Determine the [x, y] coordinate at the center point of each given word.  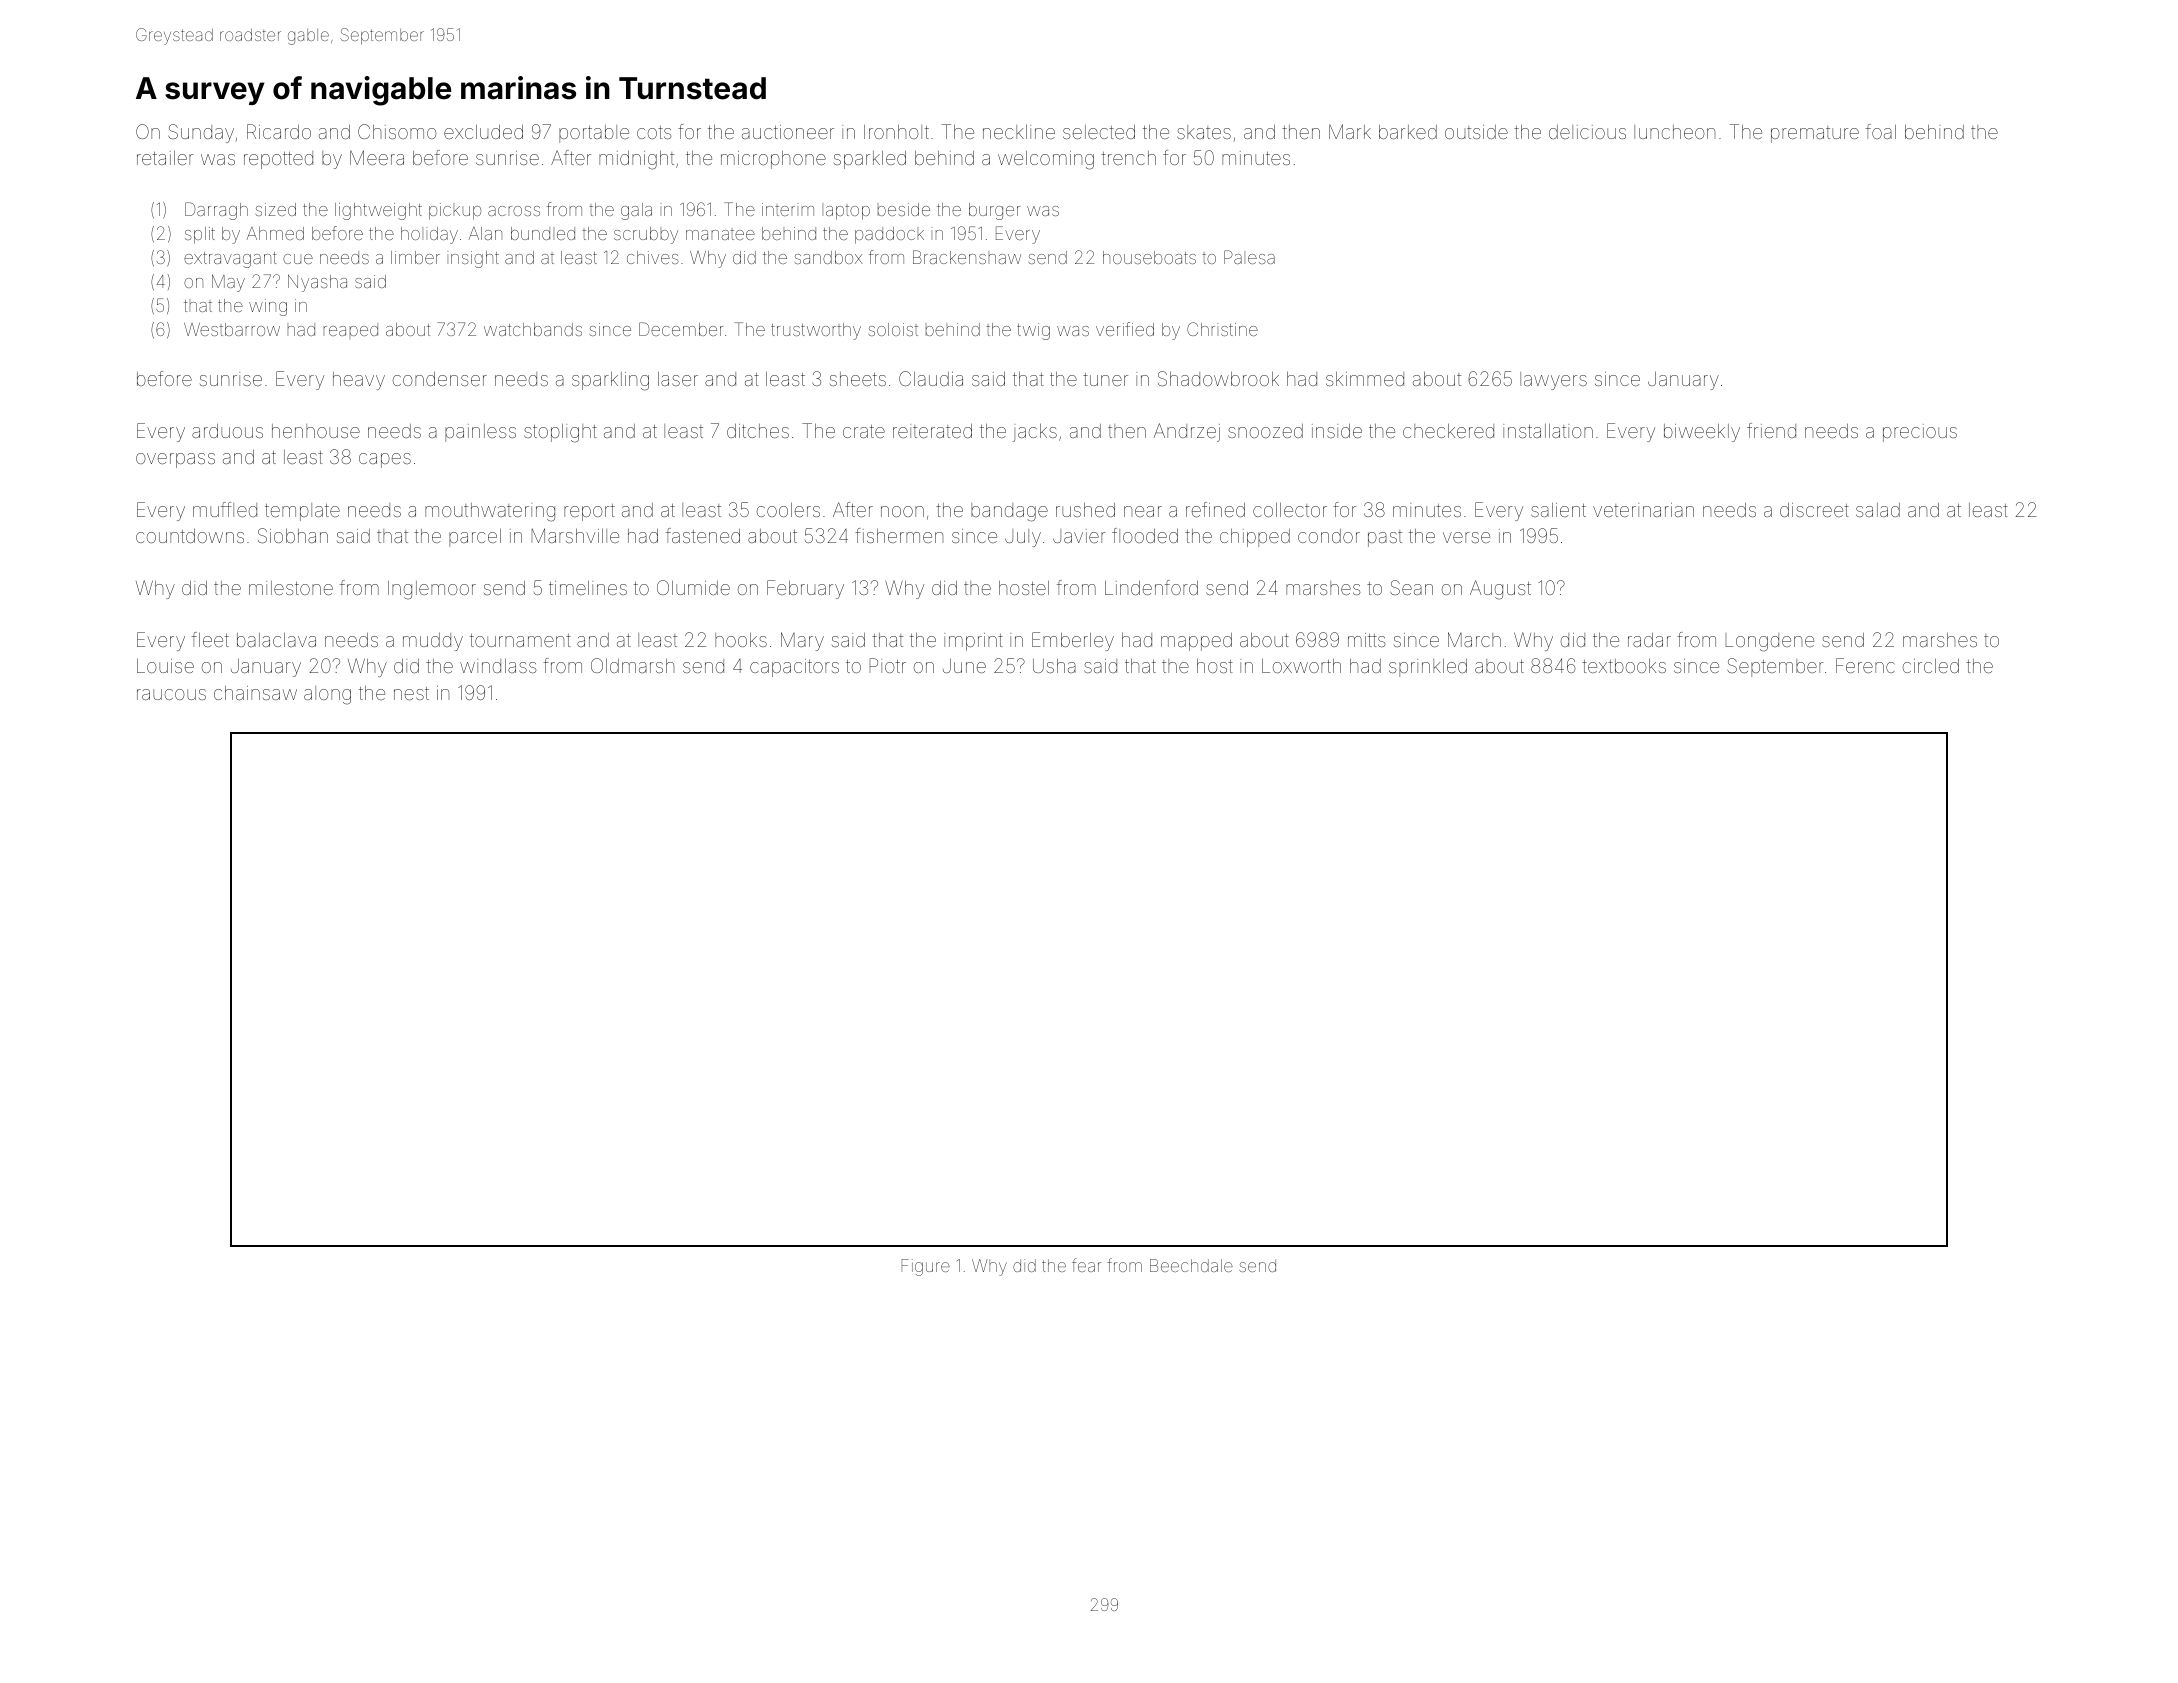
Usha [1054, 666]
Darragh [216, 211]
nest [411, 693]
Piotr [888, 665]
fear [1086, 1265]
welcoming [1046, 160]
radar [1649, 640]
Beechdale [1191, 1265]
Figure [926, 1267]
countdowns [190, 536]
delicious [1587, 132]
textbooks [1624, 666]
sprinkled [1428, 668]
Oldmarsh [632, 665]
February [805, 589]
